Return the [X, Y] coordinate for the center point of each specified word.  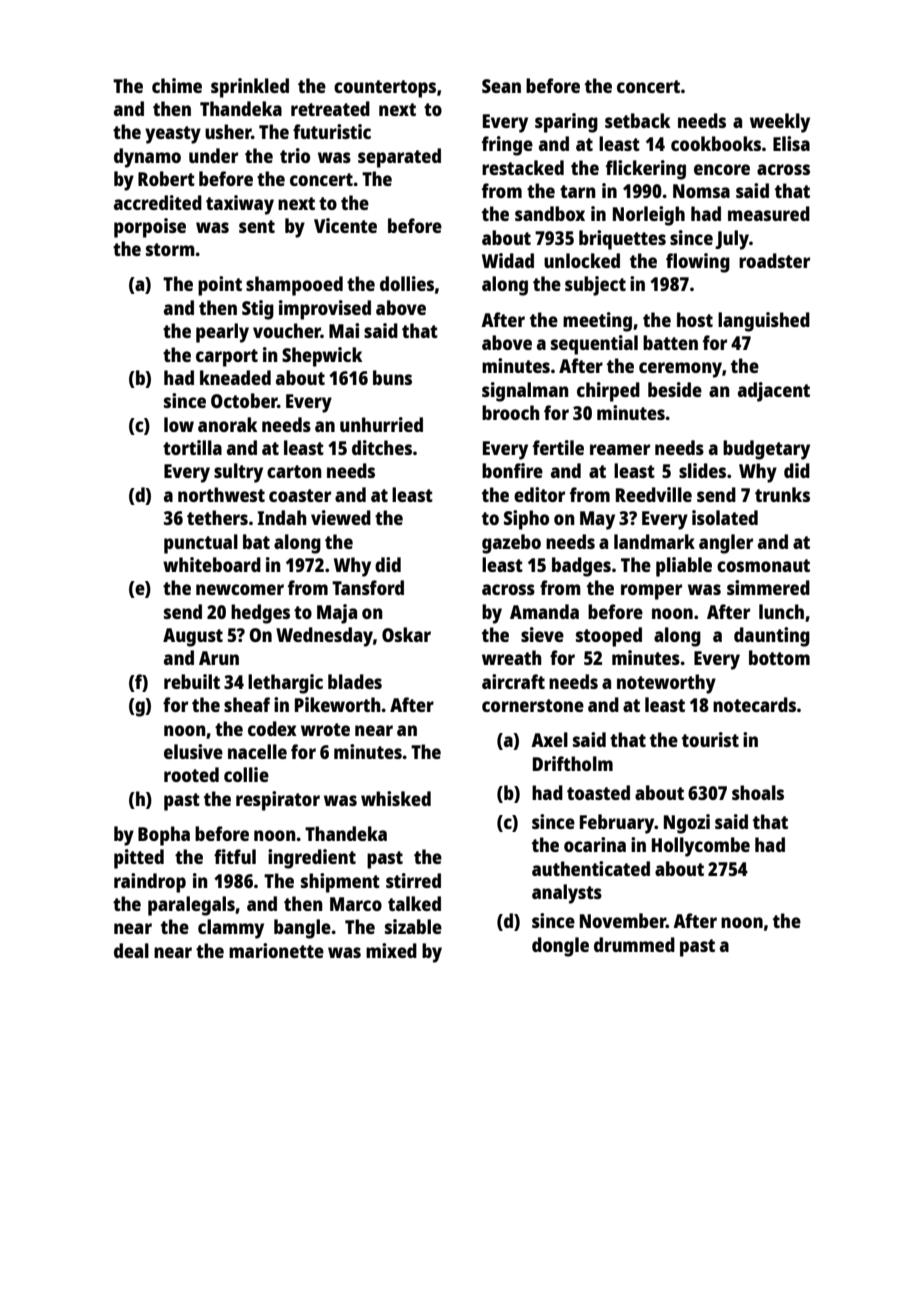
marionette [276, 950]
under [213, 155]
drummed [634, 944]
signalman [525, 392]
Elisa [791, 143]
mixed [391, 950]
